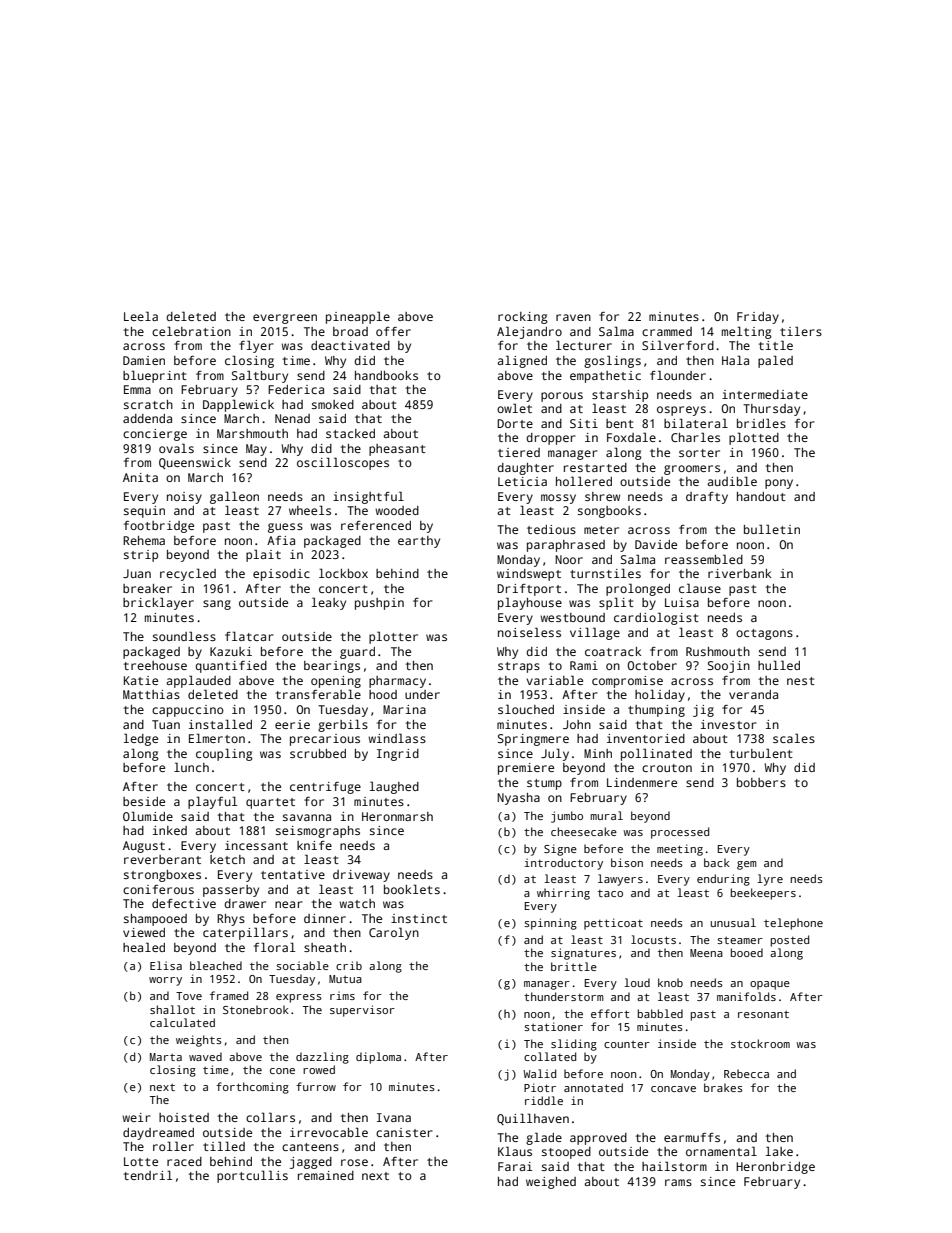  I want to click on lyre, so click(770, 880).
